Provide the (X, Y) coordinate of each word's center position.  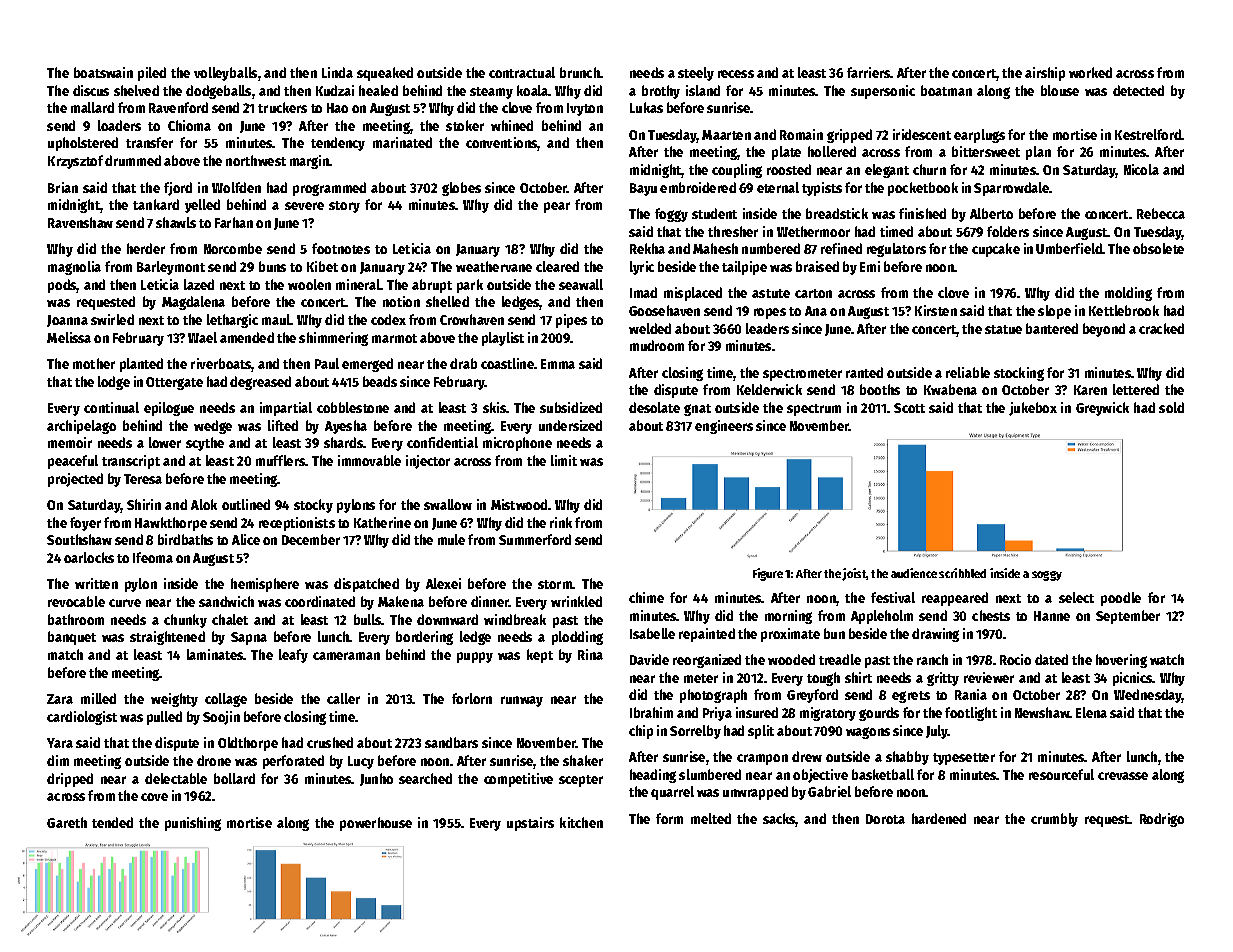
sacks (779, 820)
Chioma (189, 125)
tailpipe (744, 268)
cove (154, 797)
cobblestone (353, 407)
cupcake (996, 250)
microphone (517, 444)
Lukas (646, 107)
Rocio (1015, 659)
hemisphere (265, 585)
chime (646, 597)
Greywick (1102, 409)
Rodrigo (1162, 820)
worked (1090, 72)
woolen (309, 284)
